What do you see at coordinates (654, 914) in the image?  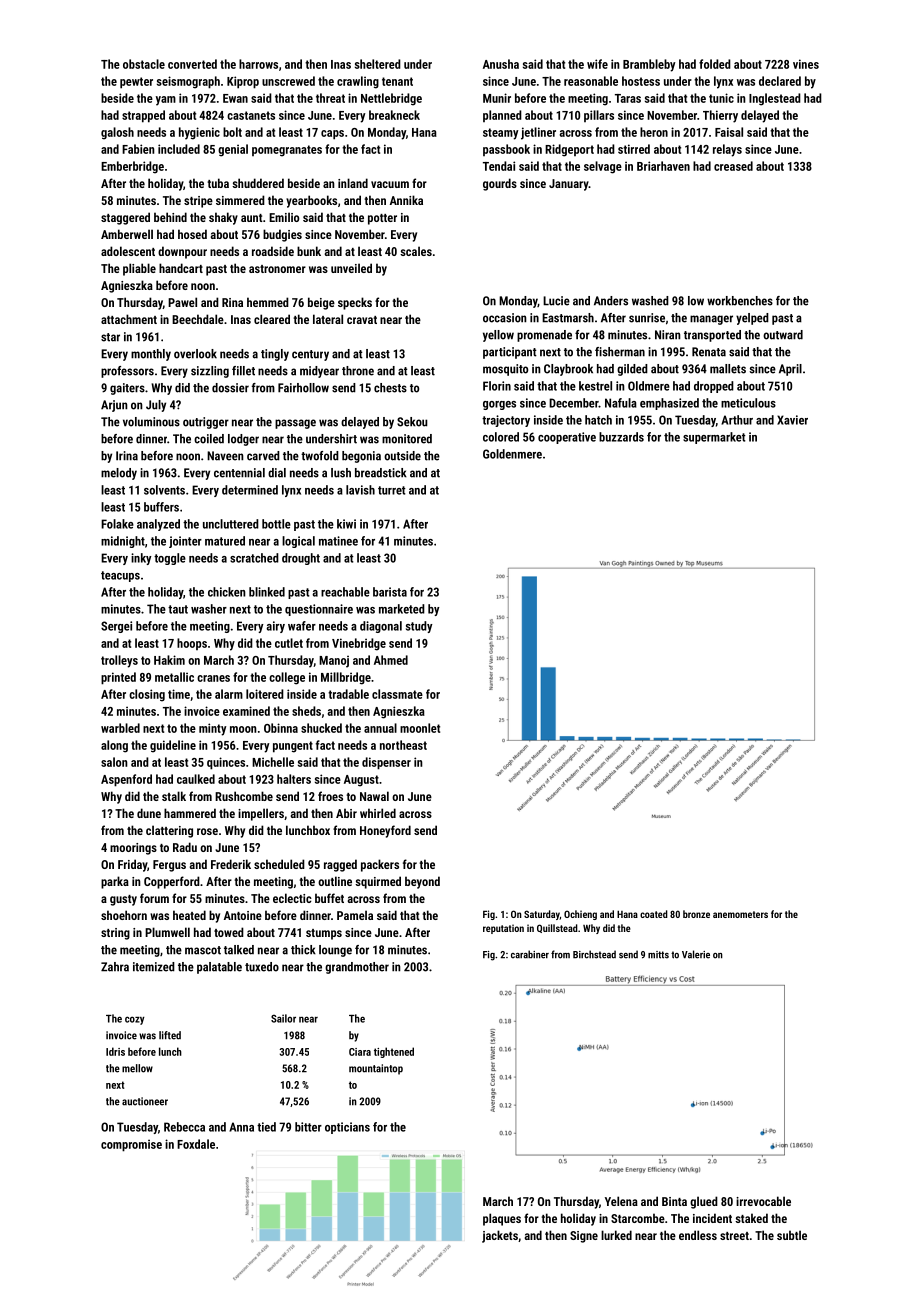 I see `coated` at bounding box center [654, 914].
